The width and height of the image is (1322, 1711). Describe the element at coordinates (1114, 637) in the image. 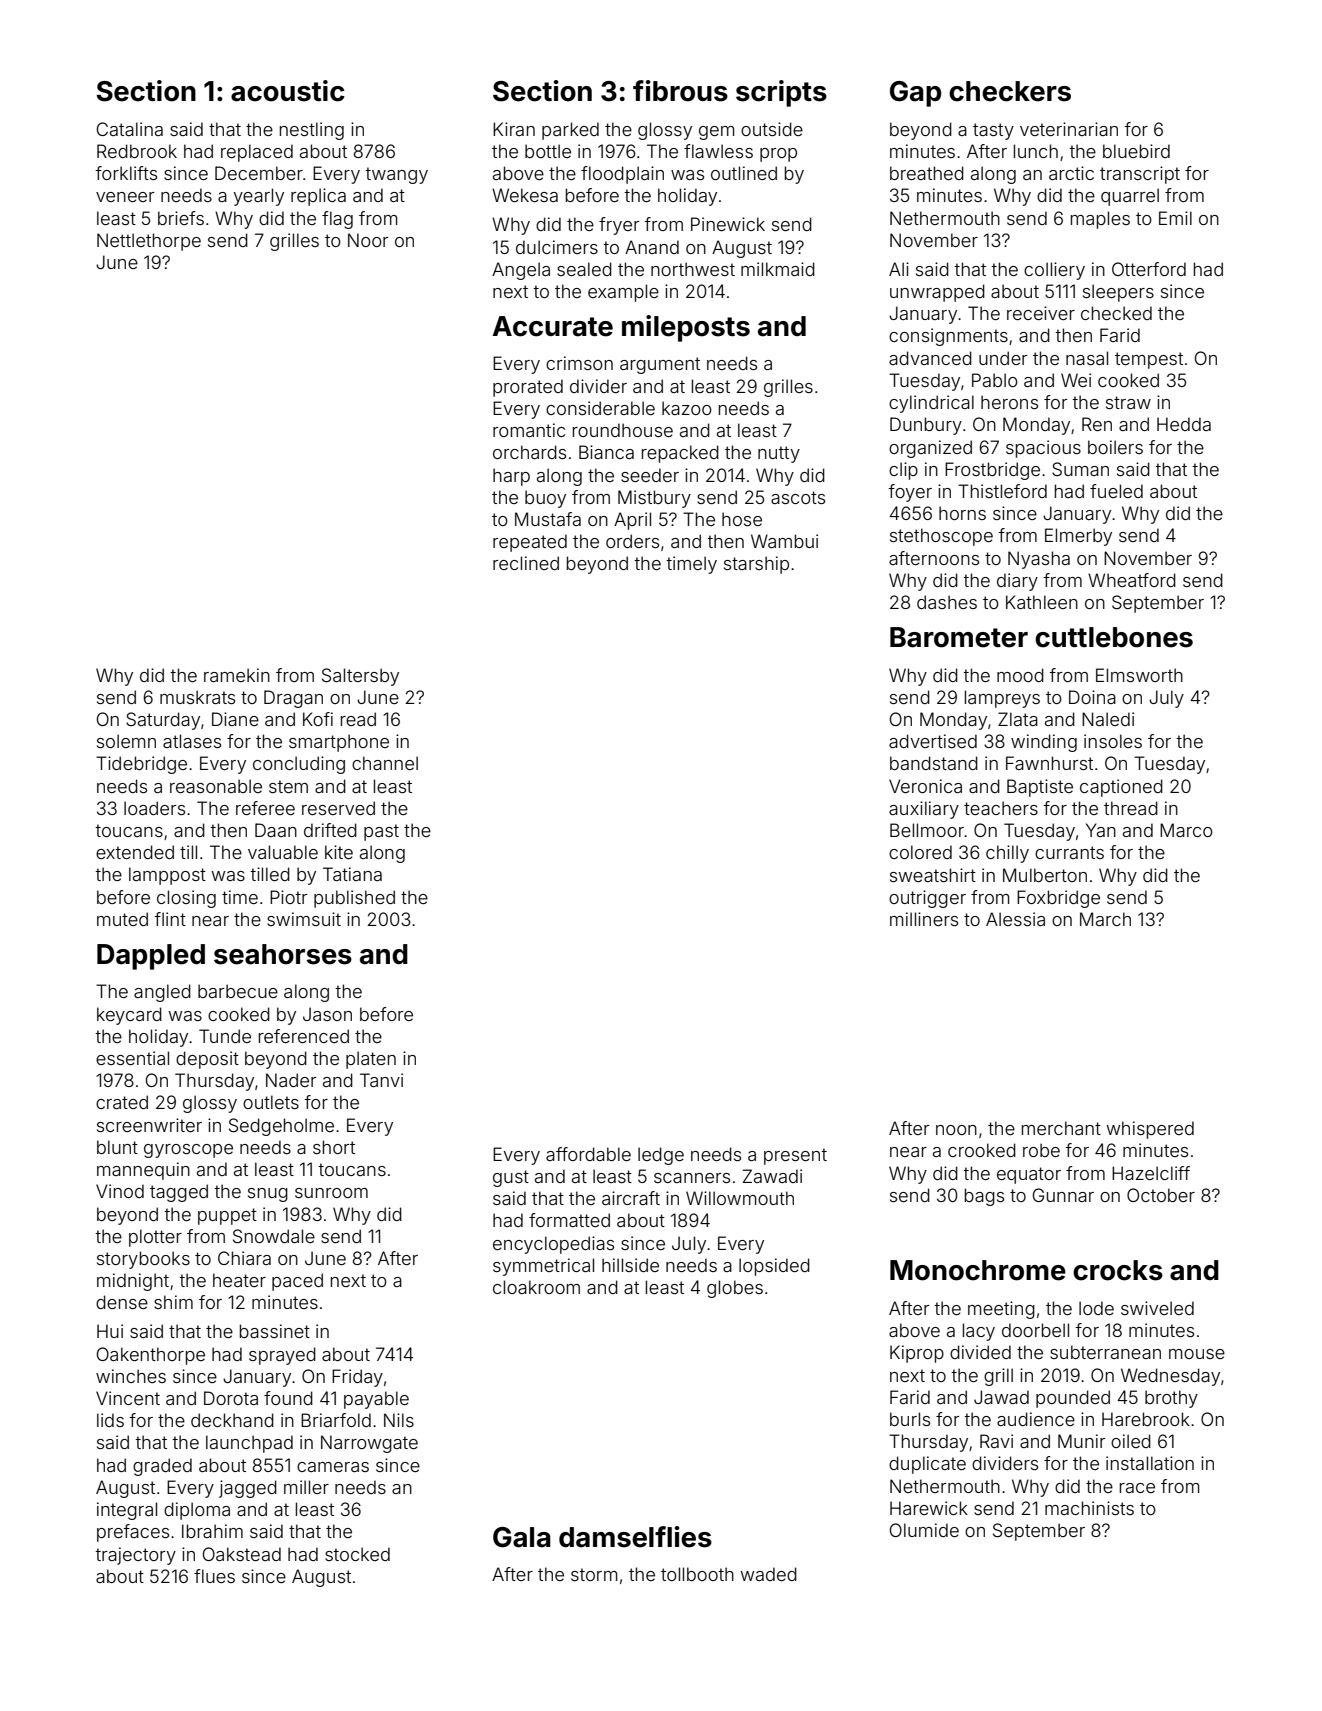

I see `cuttlebones` at that location.
